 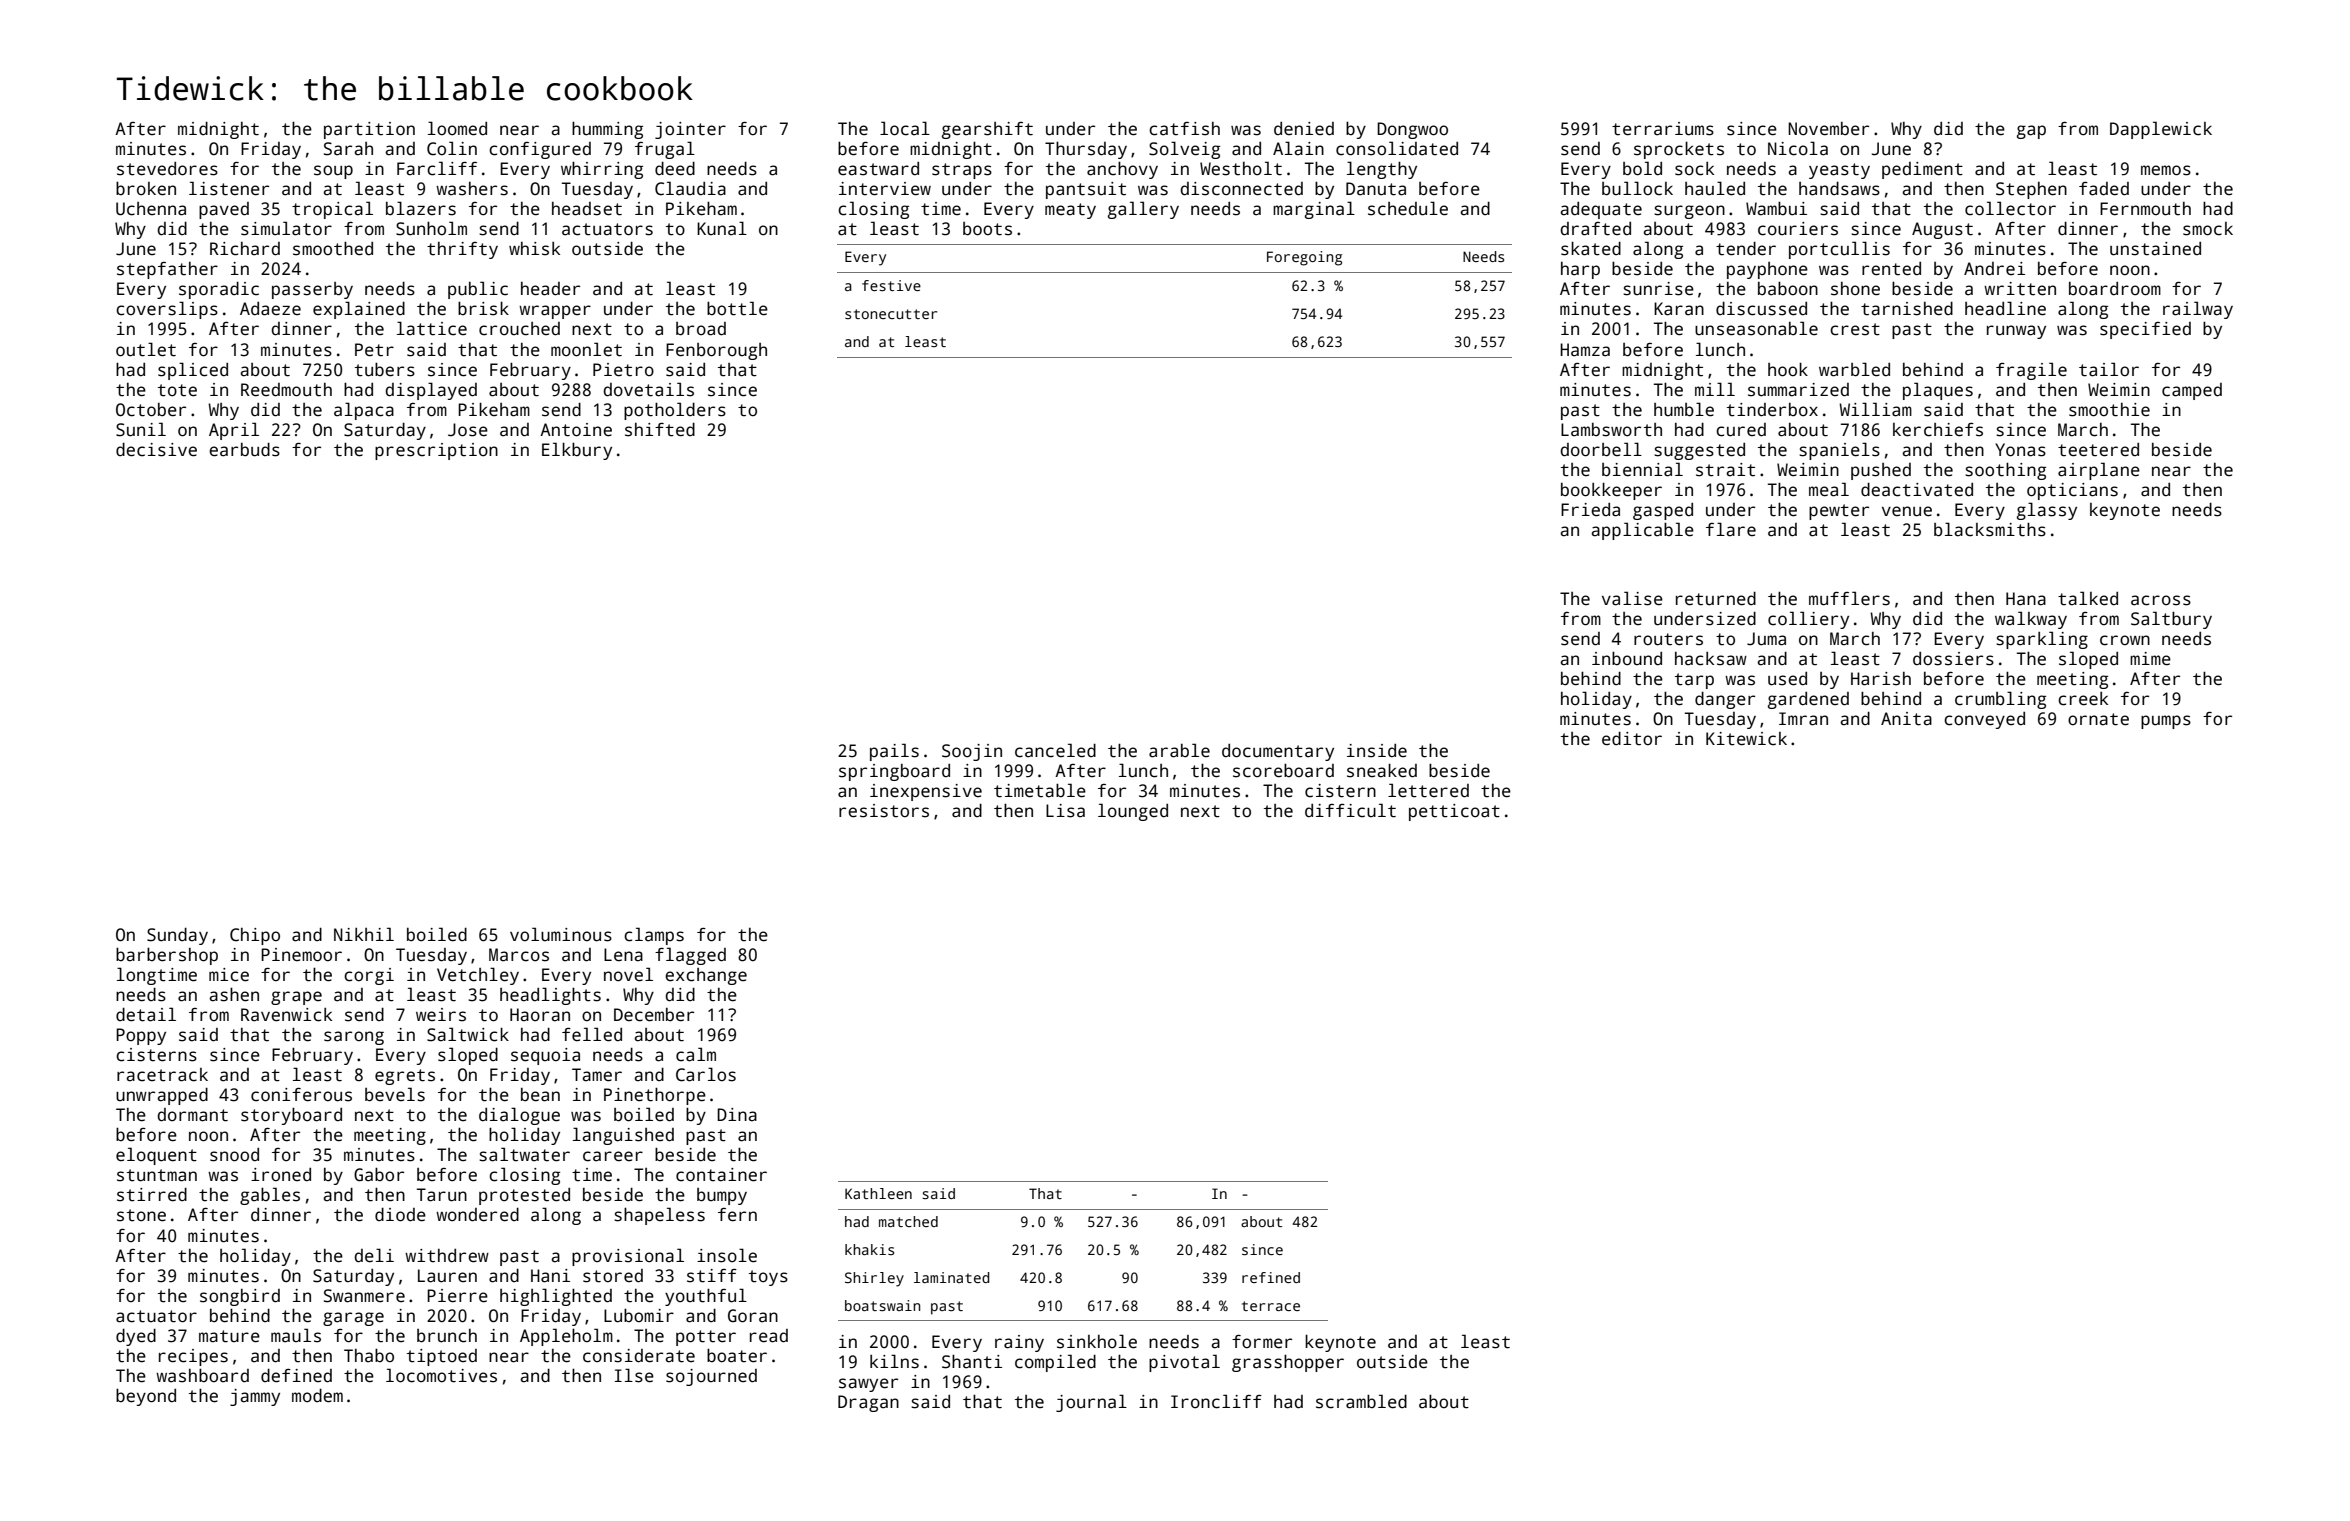 I want to click on jointer, so click(x=690, y=130).
